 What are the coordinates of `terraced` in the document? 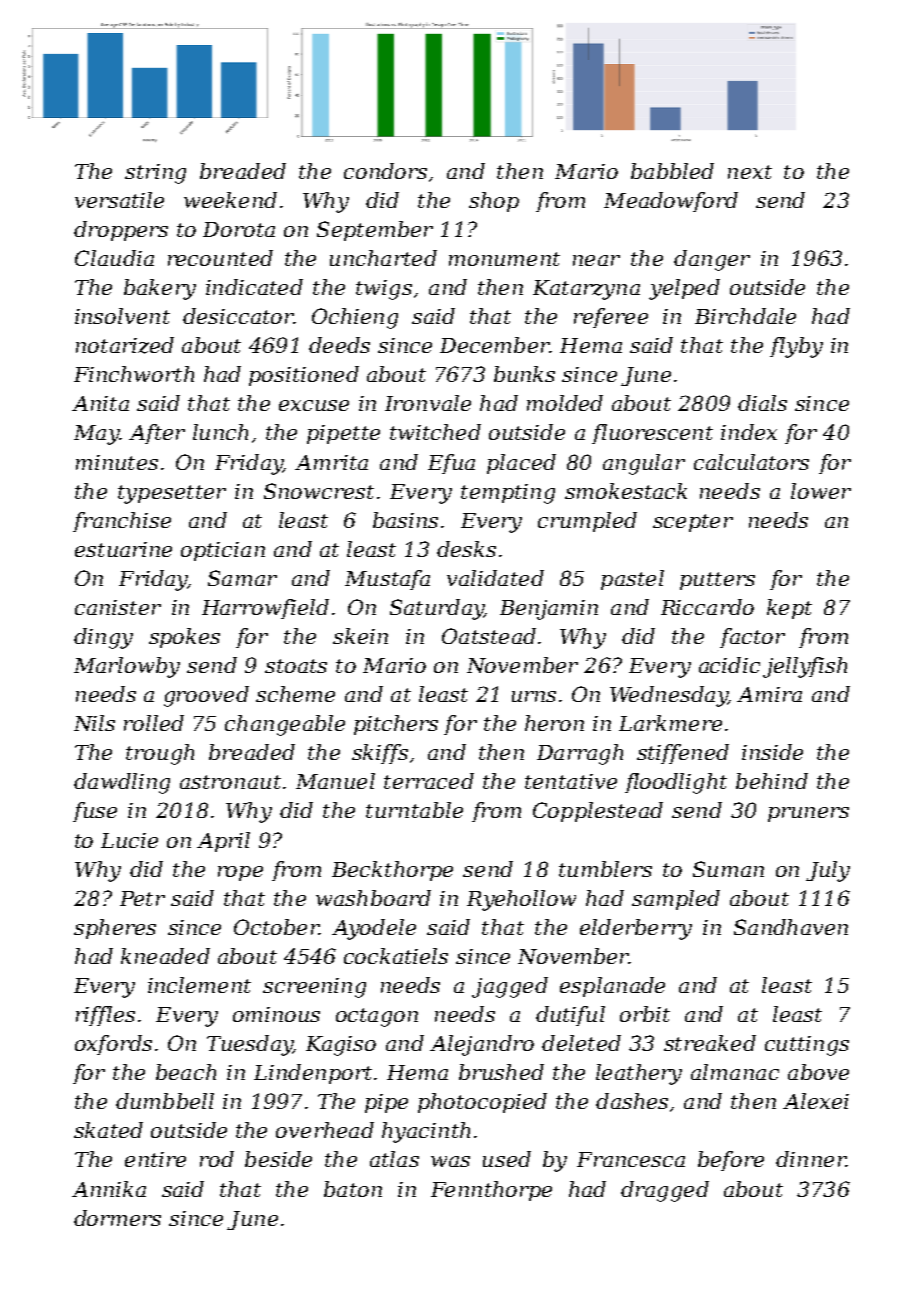 It's located at (429, 781).
